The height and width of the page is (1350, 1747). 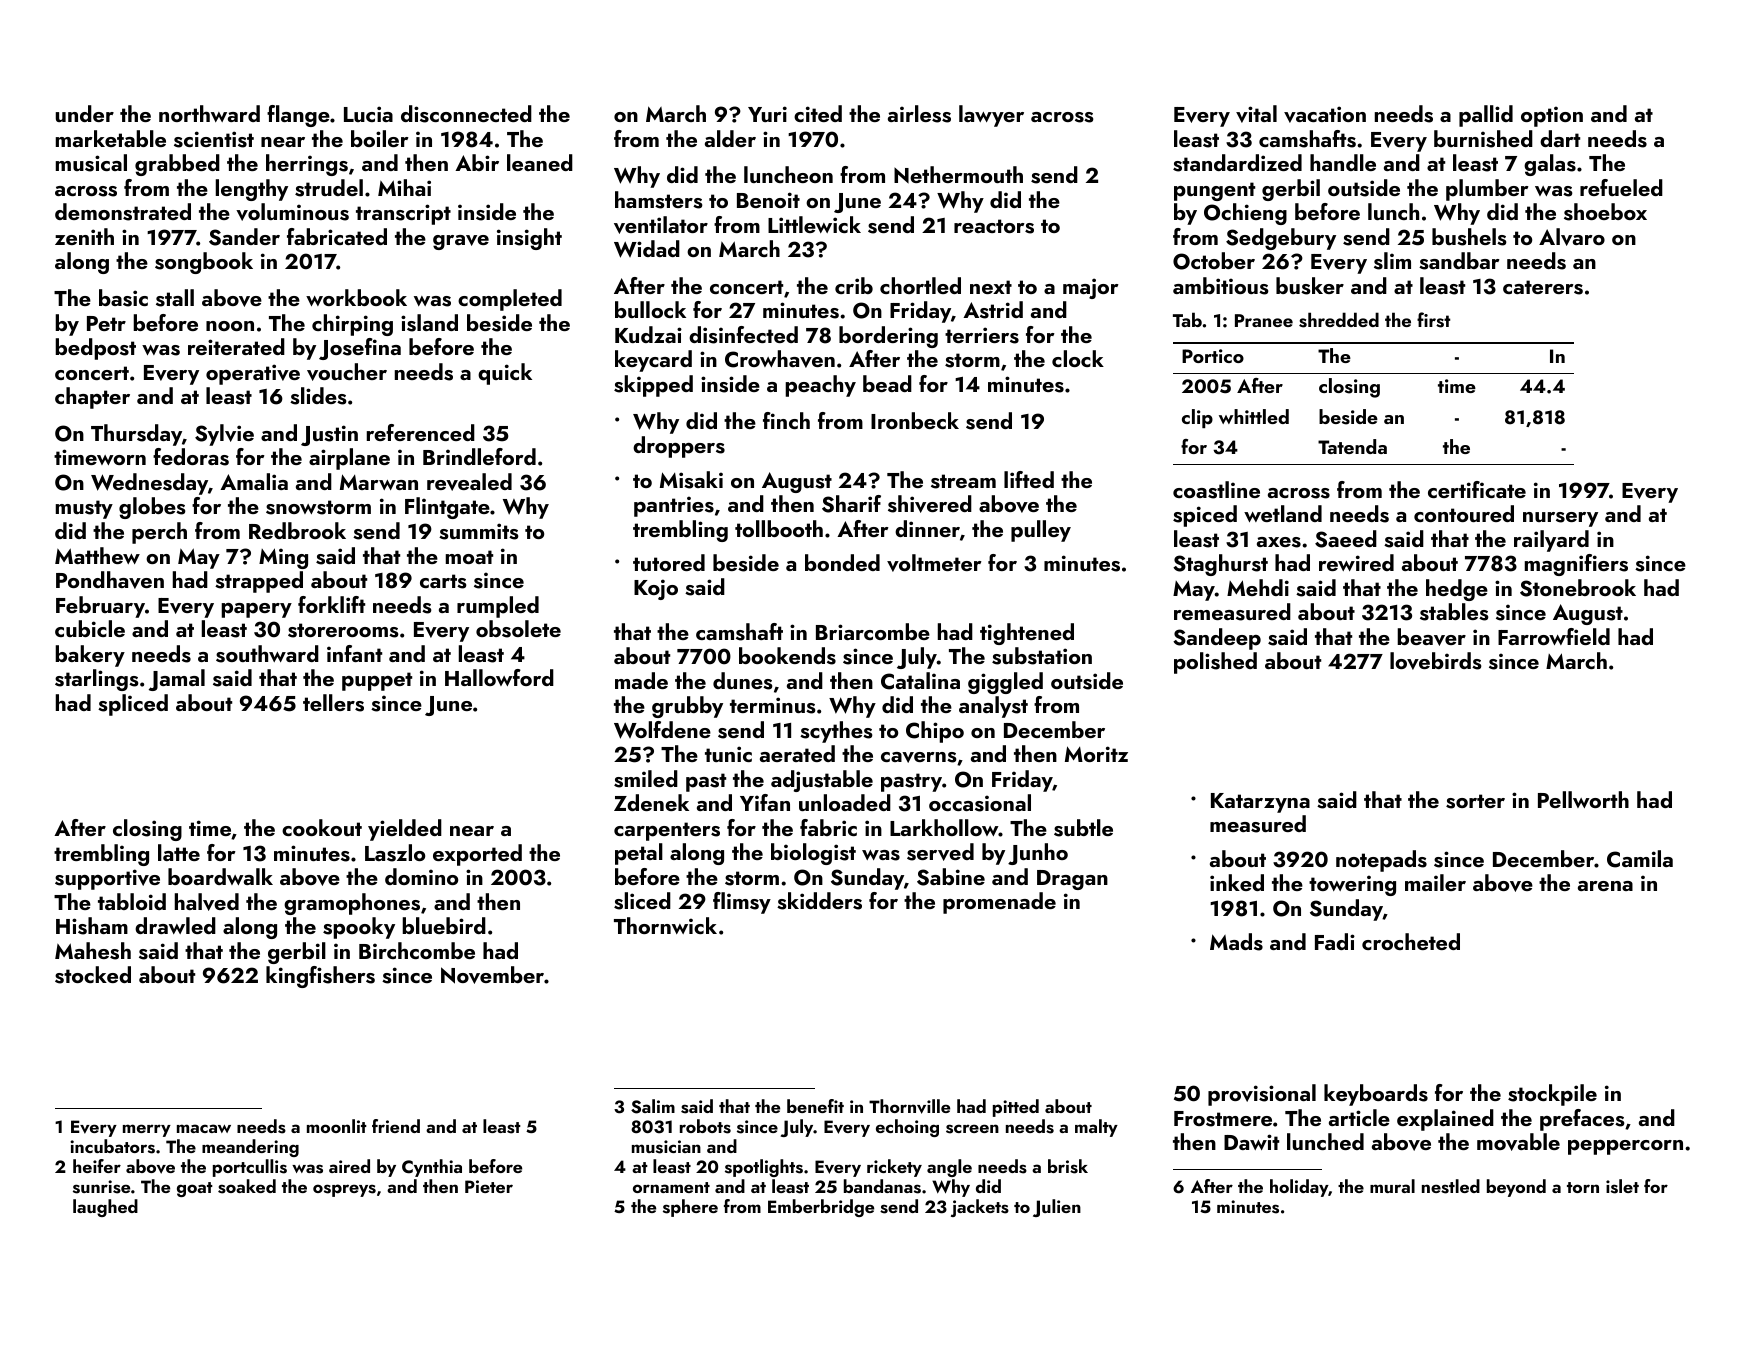 What do you see at coordinates (405, 830) in the page?
I see `yielded` at bounding box center [405, 830].
